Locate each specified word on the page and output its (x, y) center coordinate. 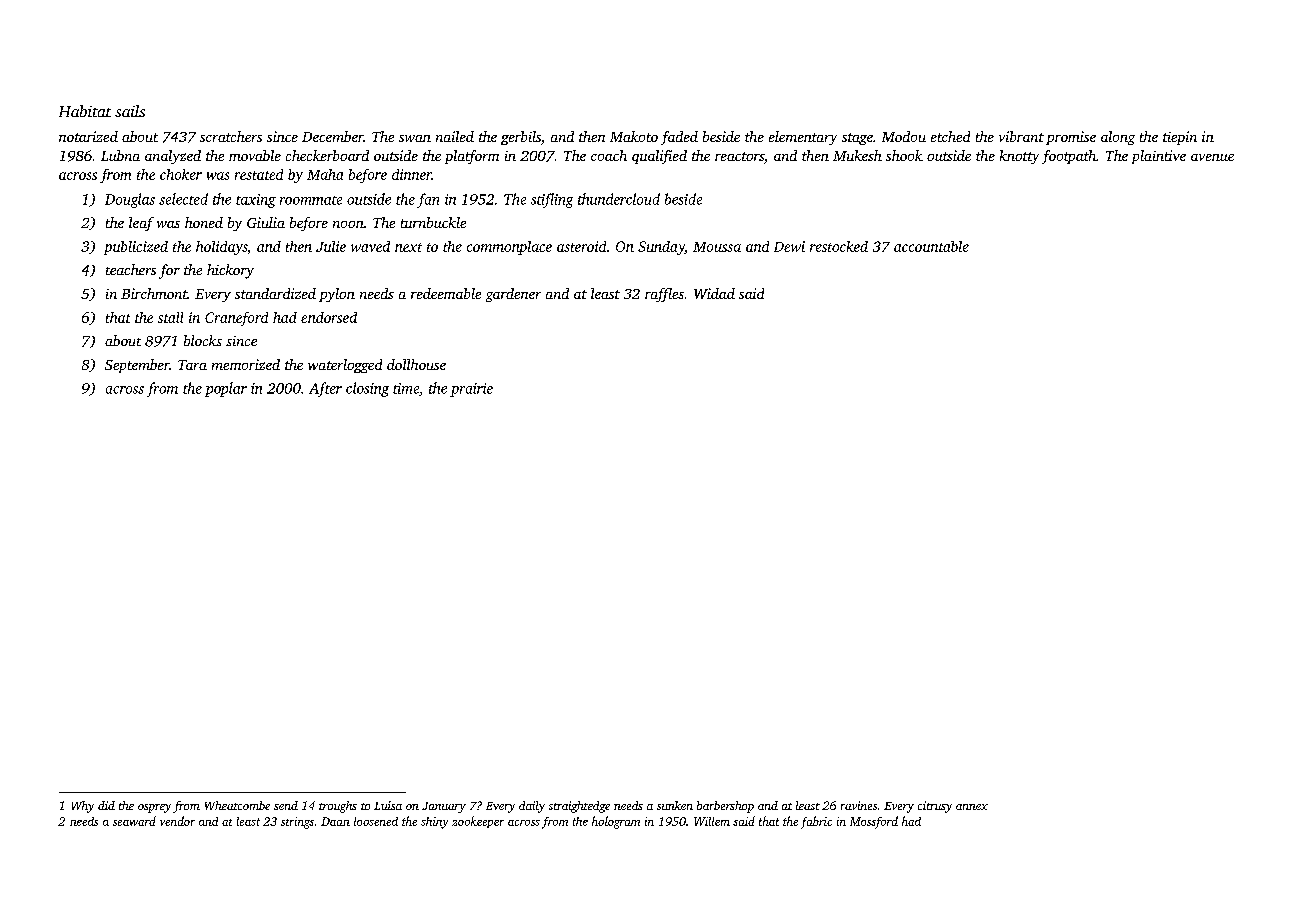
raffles (664, 295)
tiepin (1180, 138)
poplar (226, 389)
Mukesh (857, 155)
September (137, 366)
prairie (471, 390)
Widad (714, 293)
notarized (88, 136)
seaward (134, 821)
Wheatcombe (237, 805)
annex (972, 807)
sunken (675, 805)
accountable (931, 246)
